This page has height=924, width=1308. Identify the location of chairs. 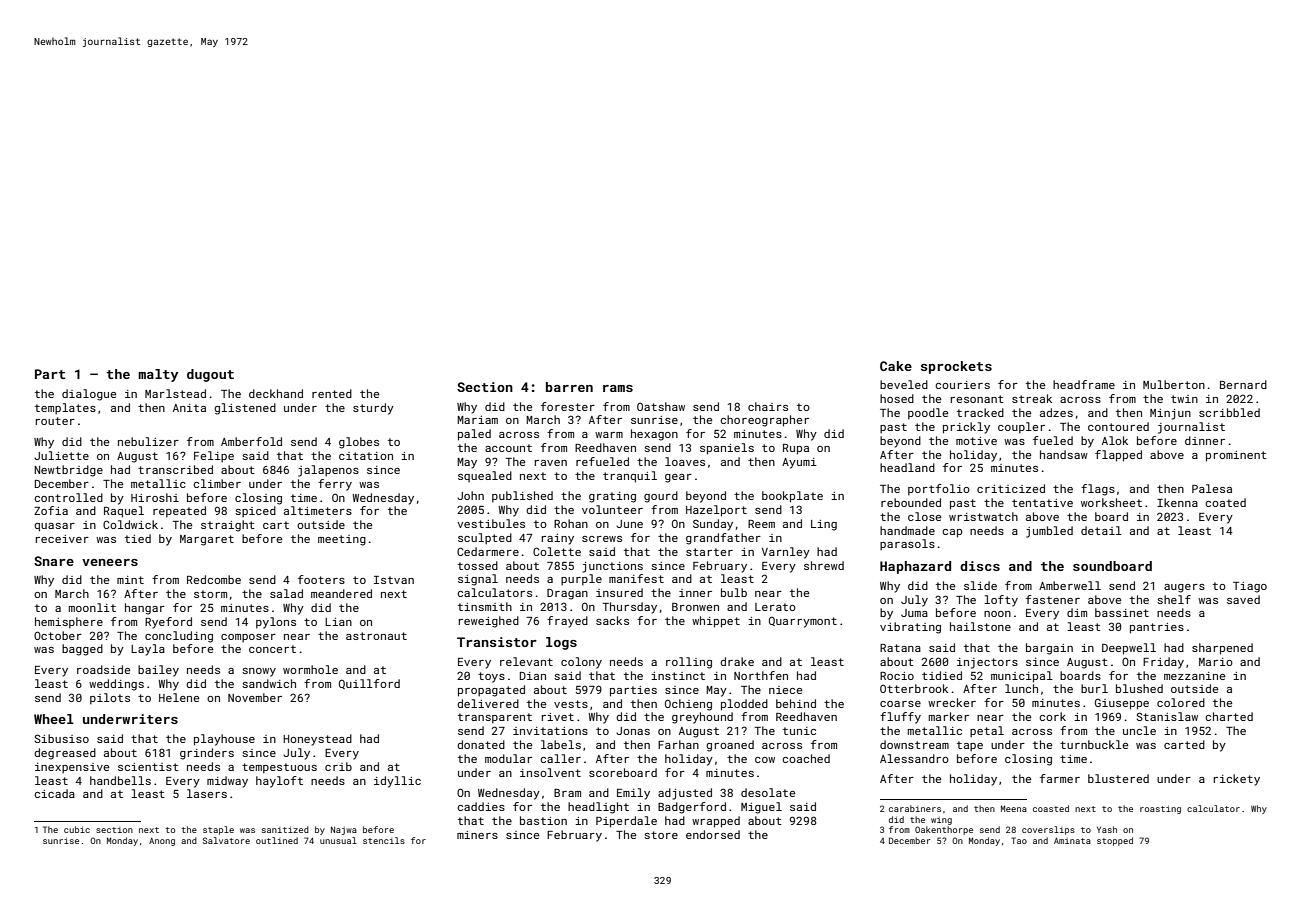
(768, 406).
